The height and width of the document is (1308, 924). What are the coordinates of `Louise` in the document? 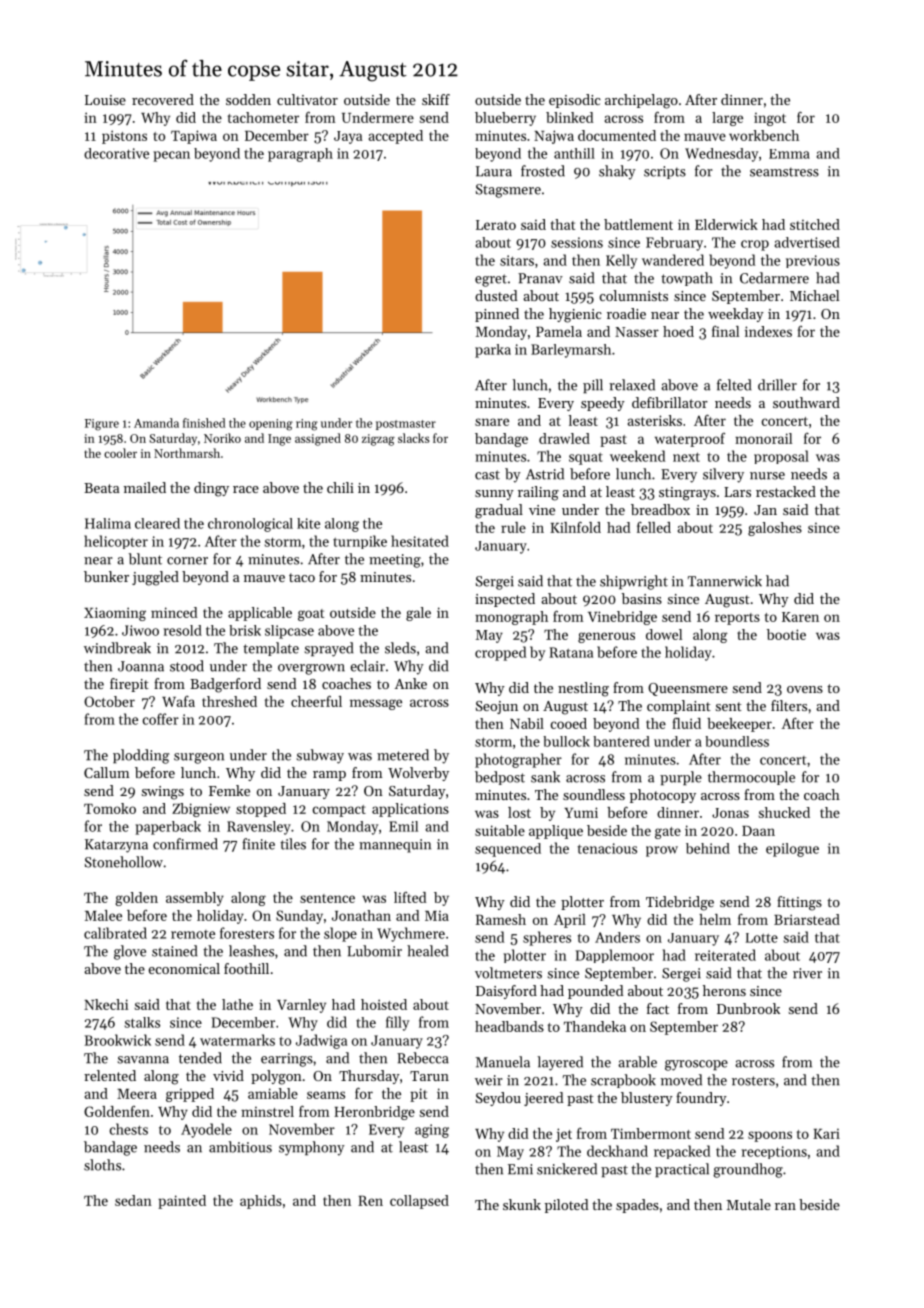 It's located at (105, 100).
